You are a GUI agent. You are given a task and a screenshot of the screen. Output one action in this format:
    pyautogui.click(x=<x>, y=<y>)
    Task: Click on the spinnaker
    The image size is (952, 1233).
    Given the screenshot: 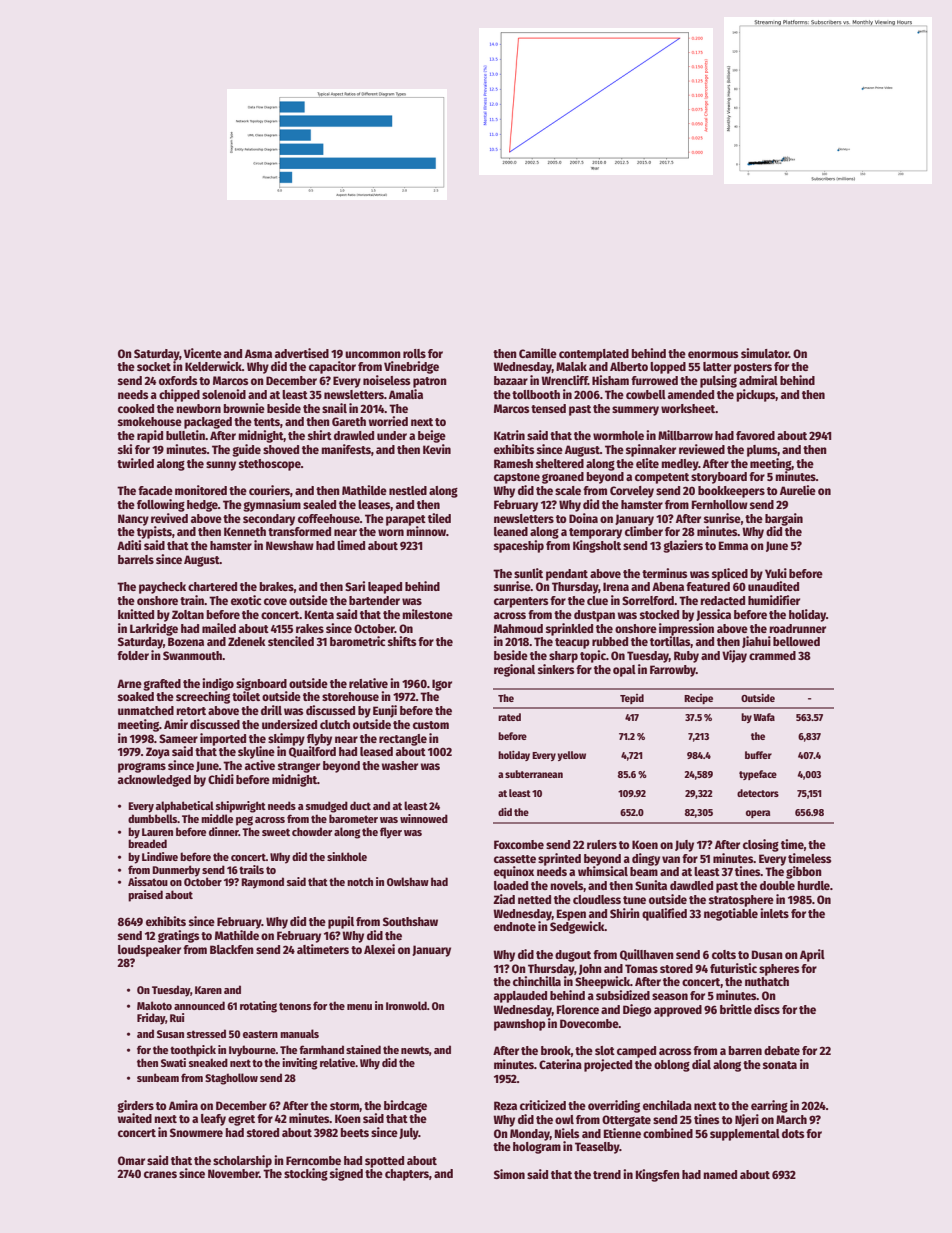 What is the action you would take?
    pyautogui.click(x=651, y=450)
